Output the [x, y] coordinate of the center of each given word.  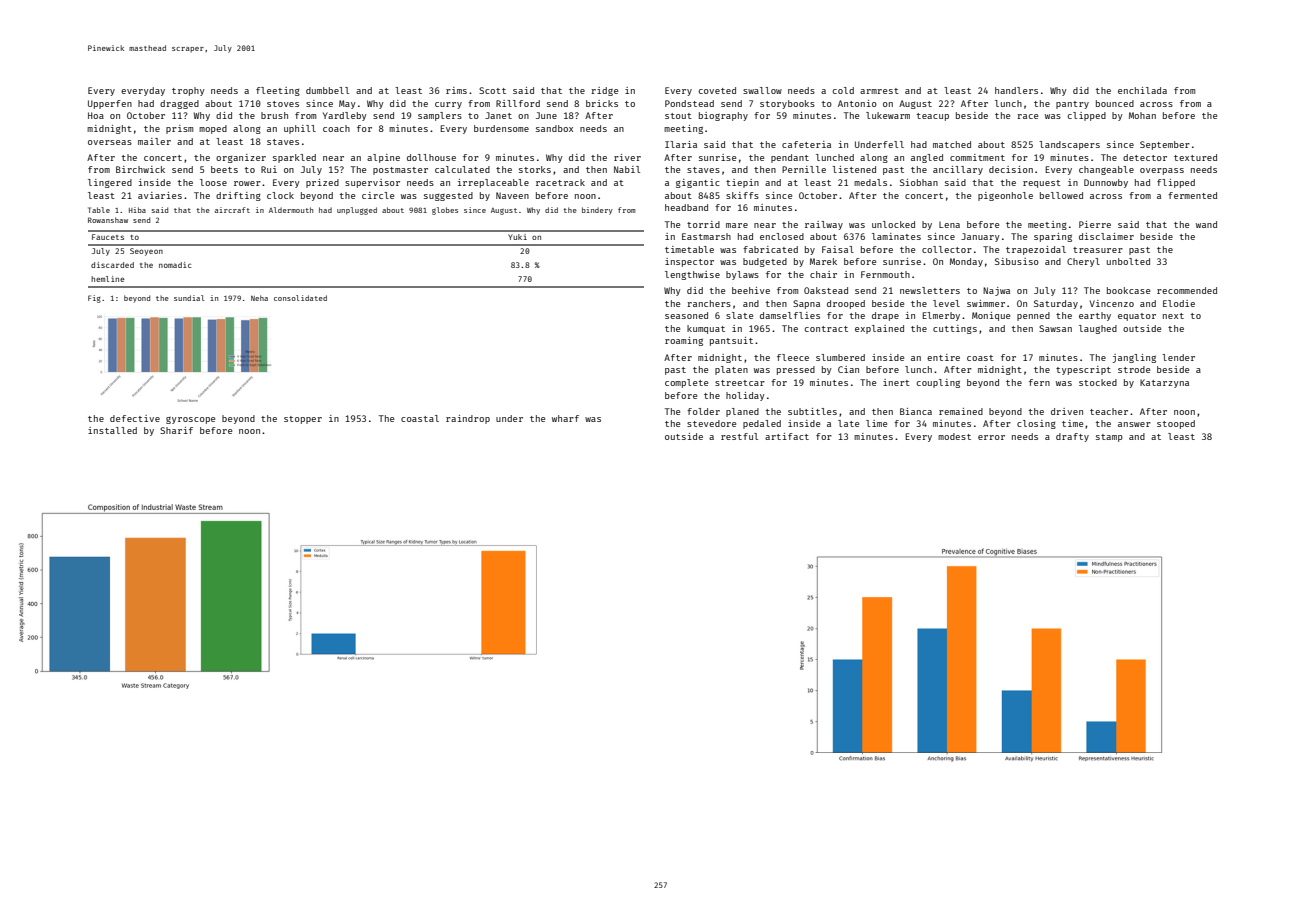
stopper [303, 420]
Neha [259, 298]
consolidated [300, 298]
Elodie [1179, 303]
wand [1206, 224]
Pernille [804, 169]
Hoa [96, 115]
